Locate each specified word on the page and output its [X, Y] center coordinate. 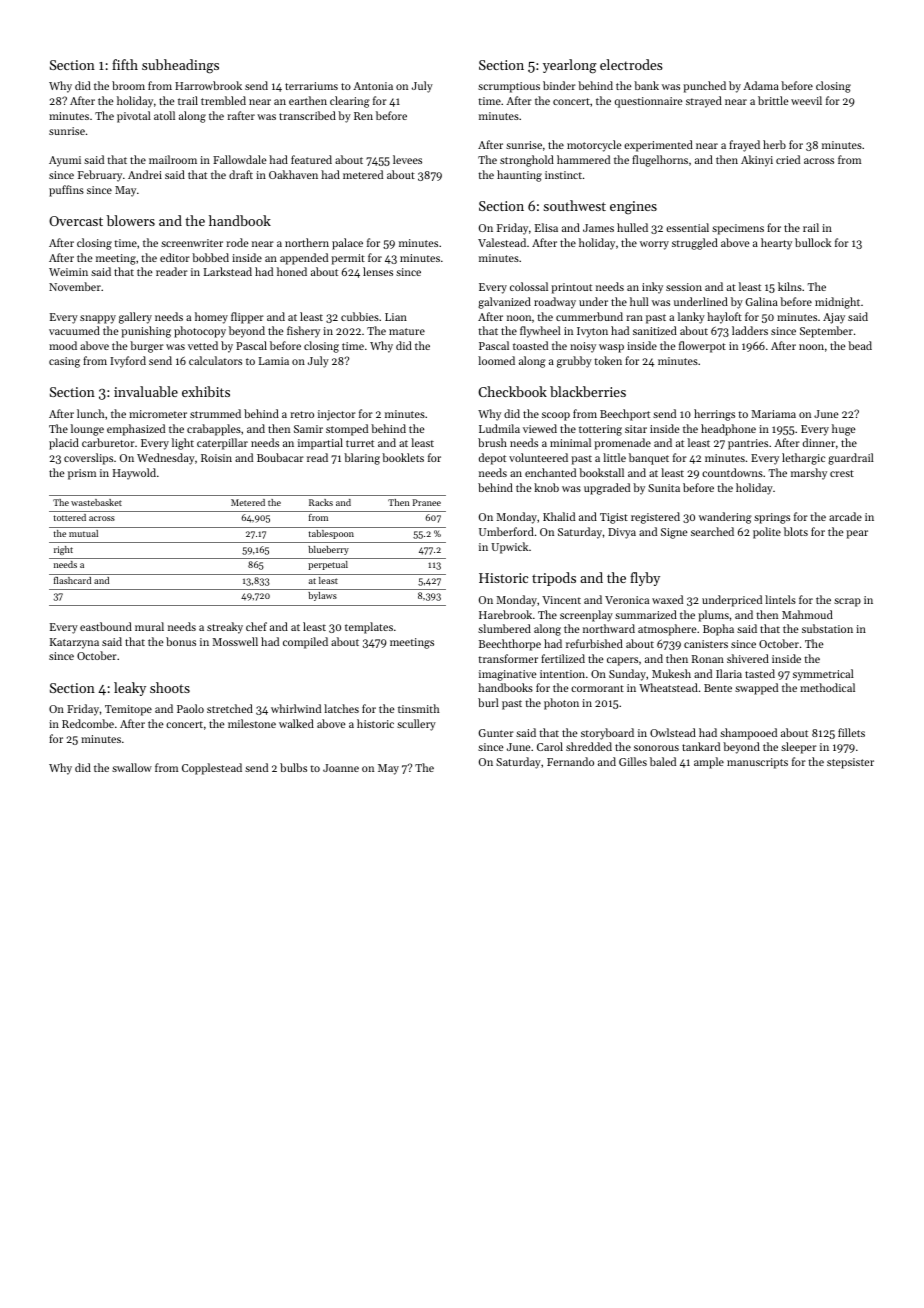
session [684, 287]
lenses [378, 271]
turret [360, 443]
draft [241, 174]
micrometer [158, 414]
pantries [748, 444]
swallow [132, 767]
